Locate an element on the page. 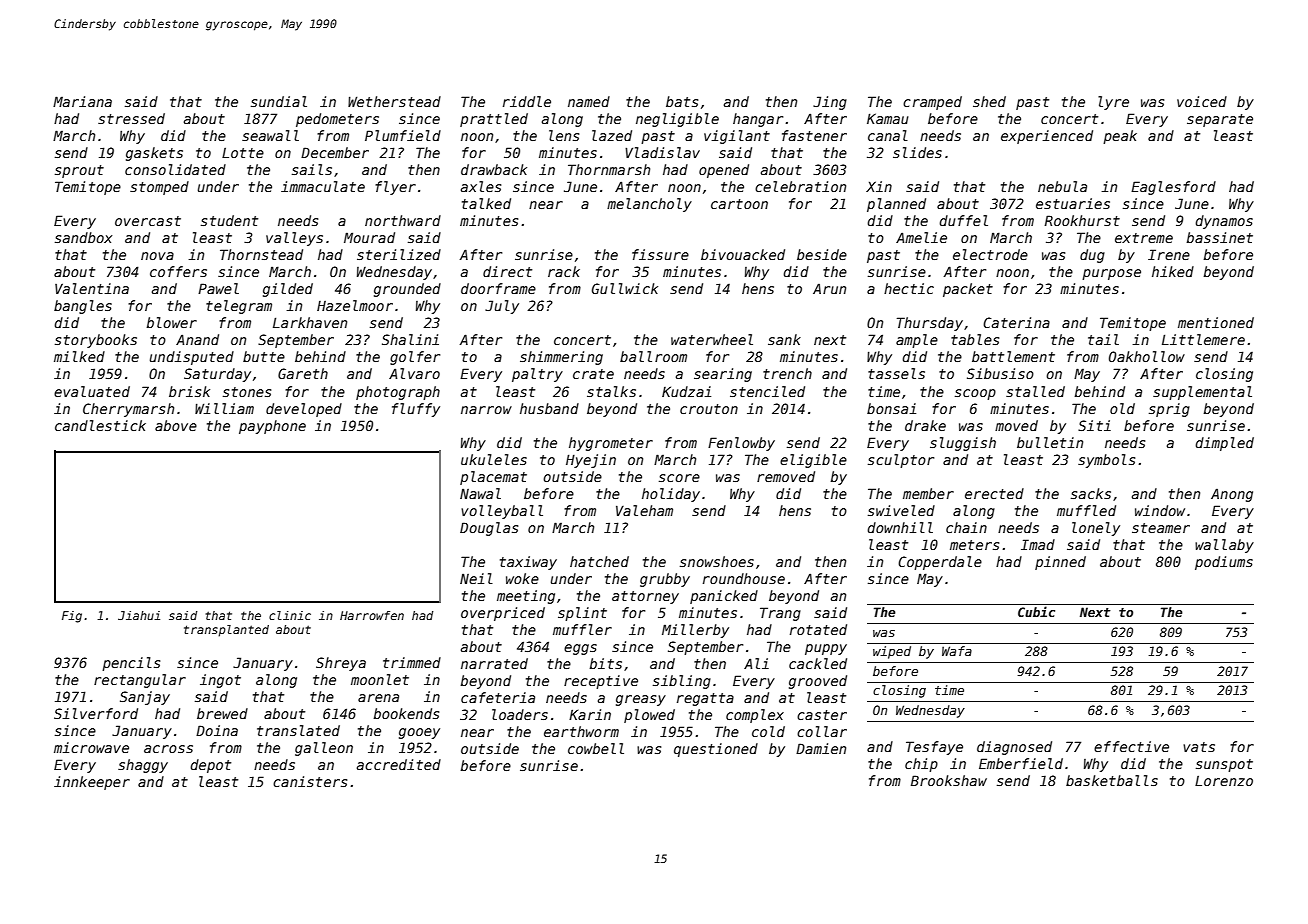 Image resolution: width=1308 pixels, height=924 pixels. complex is located at coordinates (755, 716).
